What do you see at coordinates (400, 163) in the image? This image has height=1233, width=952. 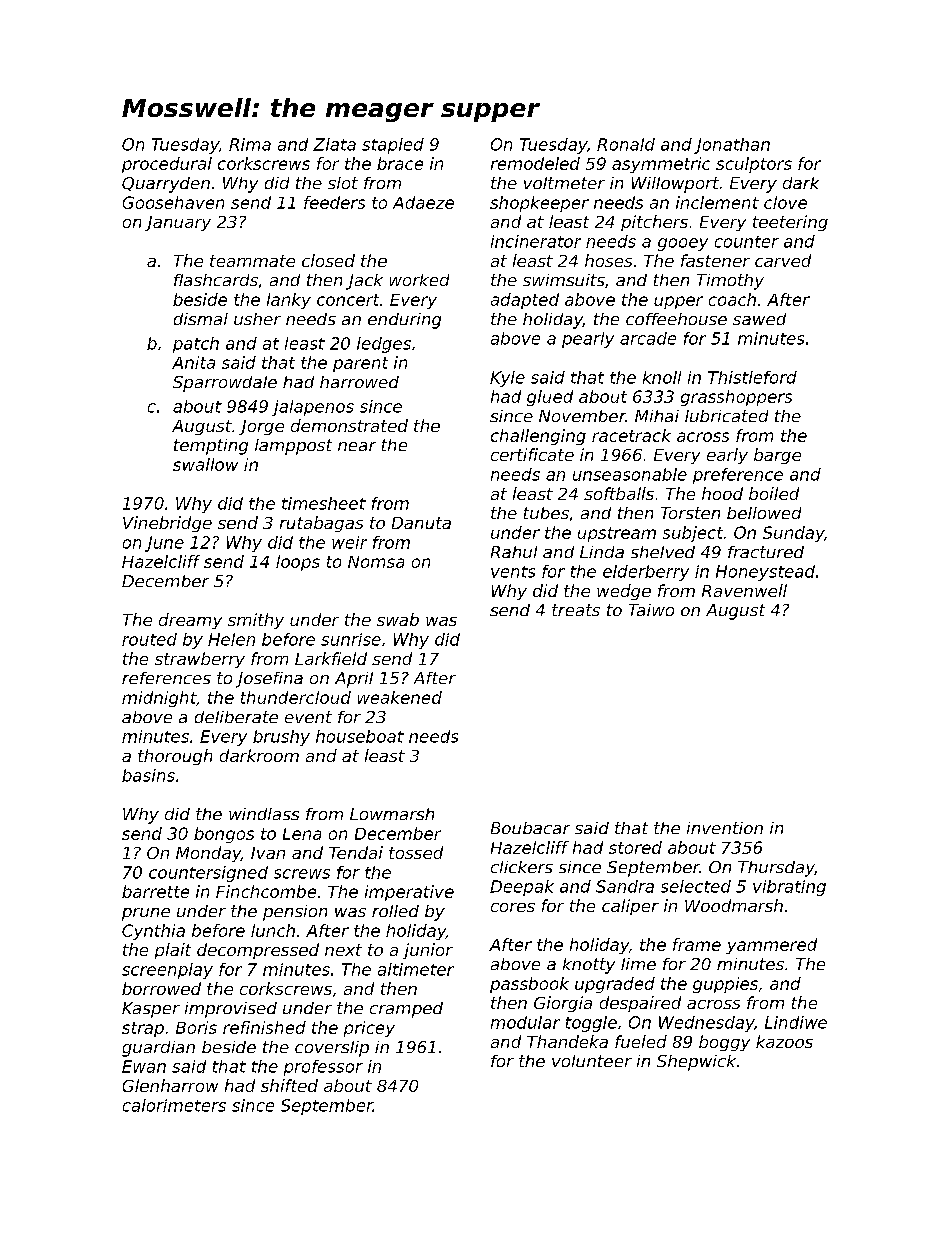 I see `brace` at bounding box center [400, 163].
